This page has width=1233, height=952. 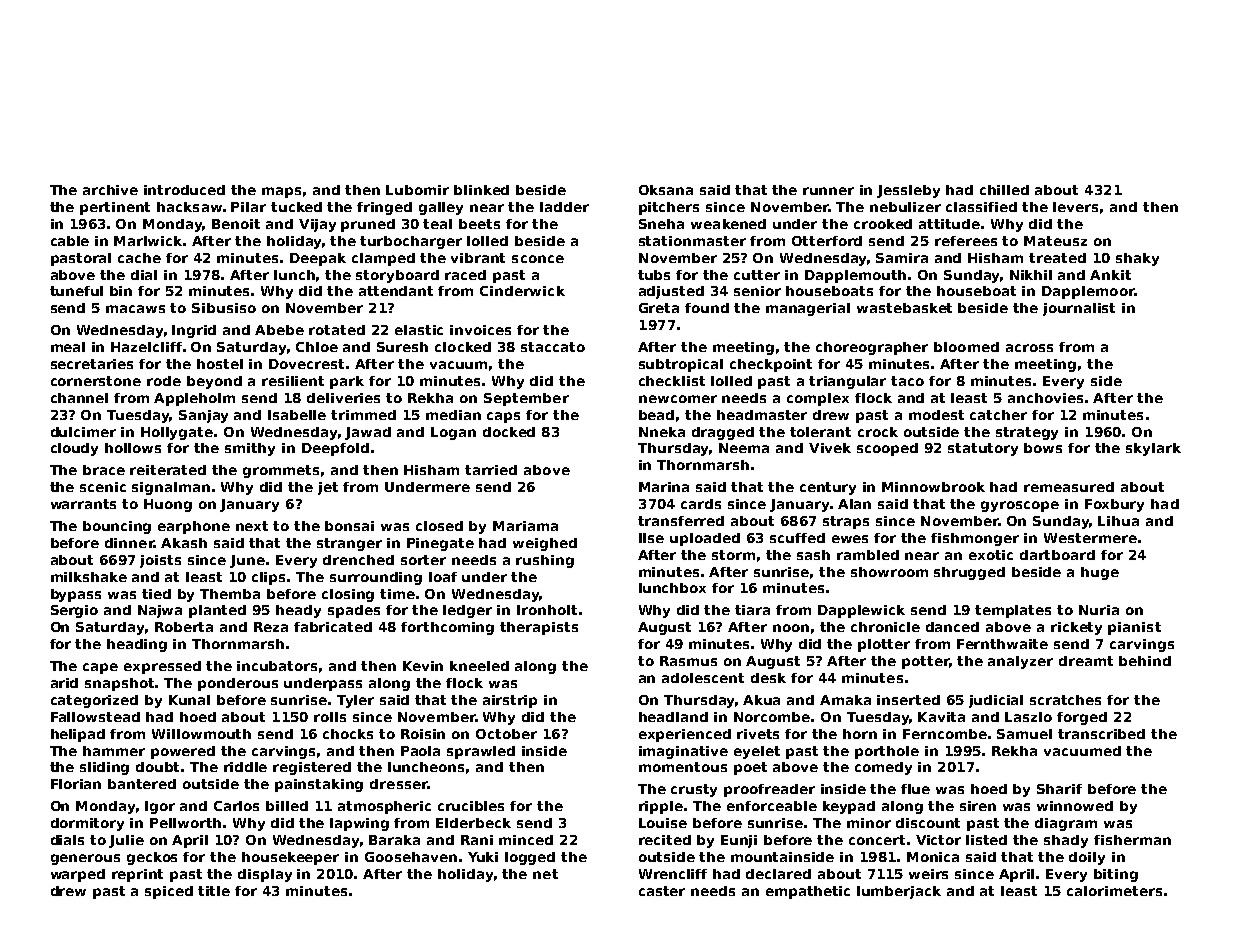 I want to click on poet, so click(x=750, y=768).
